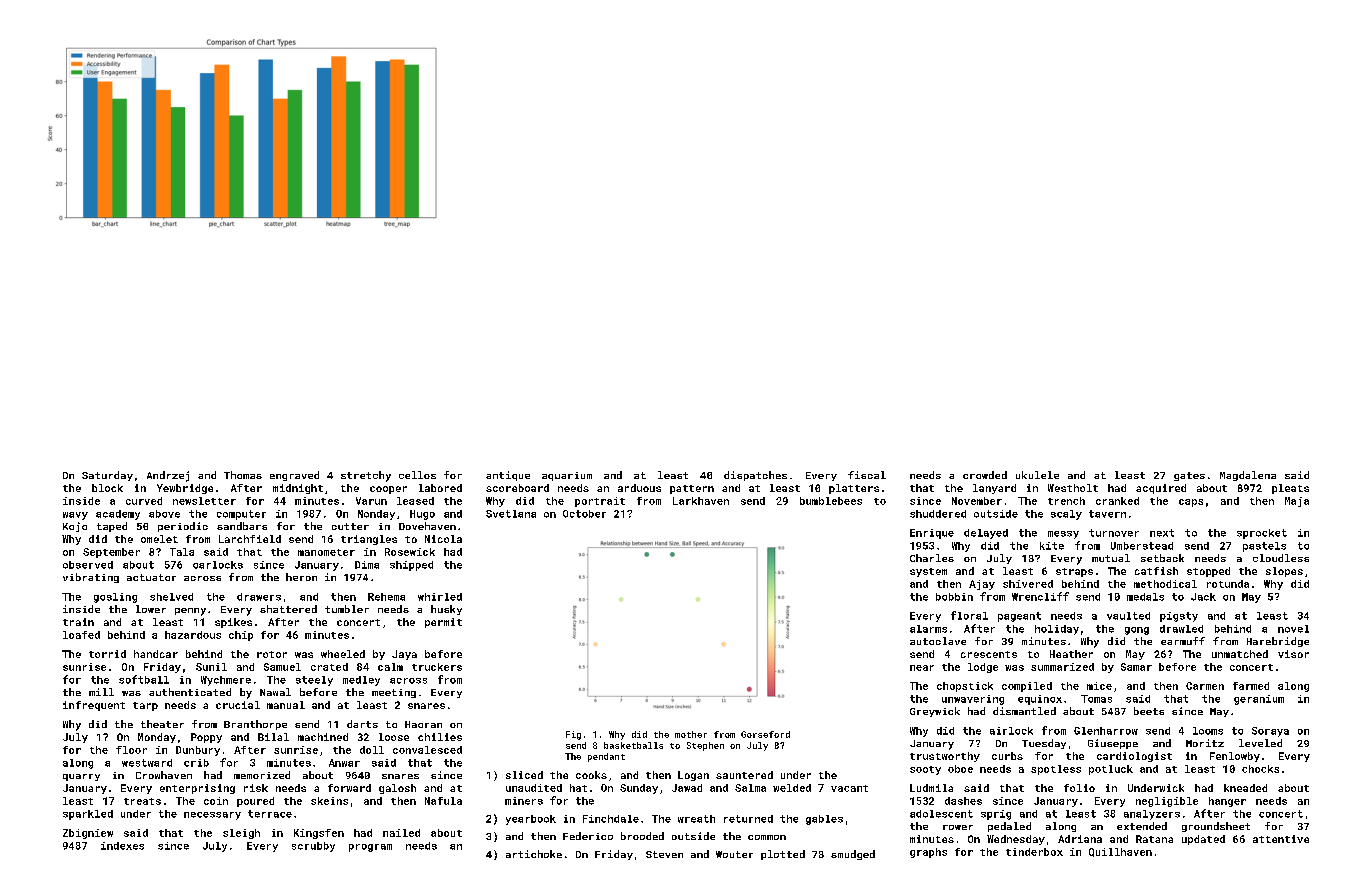  I want to click on Jack, so click(1203, 597).
